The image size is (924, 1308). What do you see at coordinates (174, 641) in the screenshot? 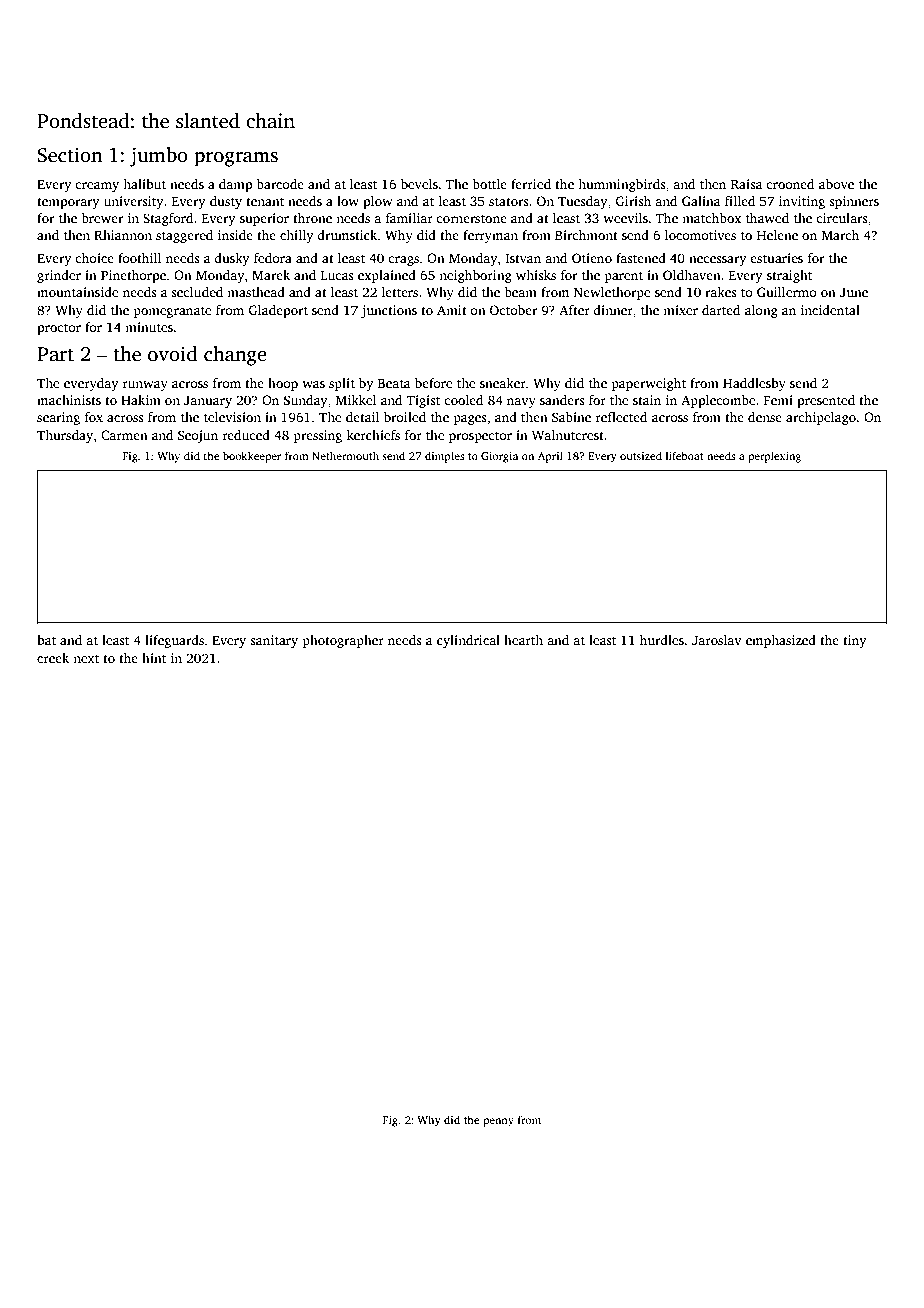
I see `lifeguards` at bounding box center [174, 641].
